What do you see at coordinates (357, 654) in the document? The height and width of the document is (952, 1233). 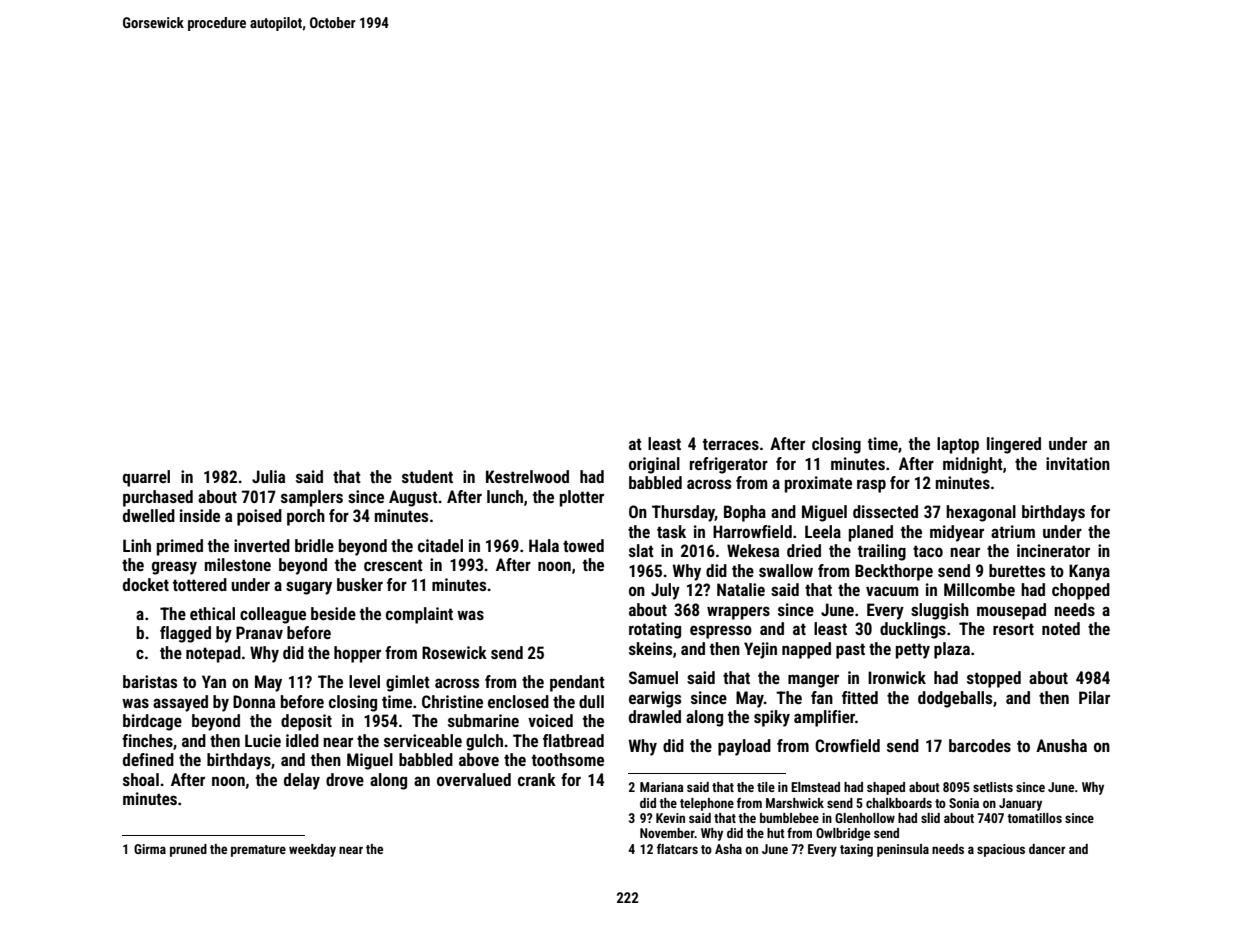 I see `hopper` at bounding box center [357, 654].
